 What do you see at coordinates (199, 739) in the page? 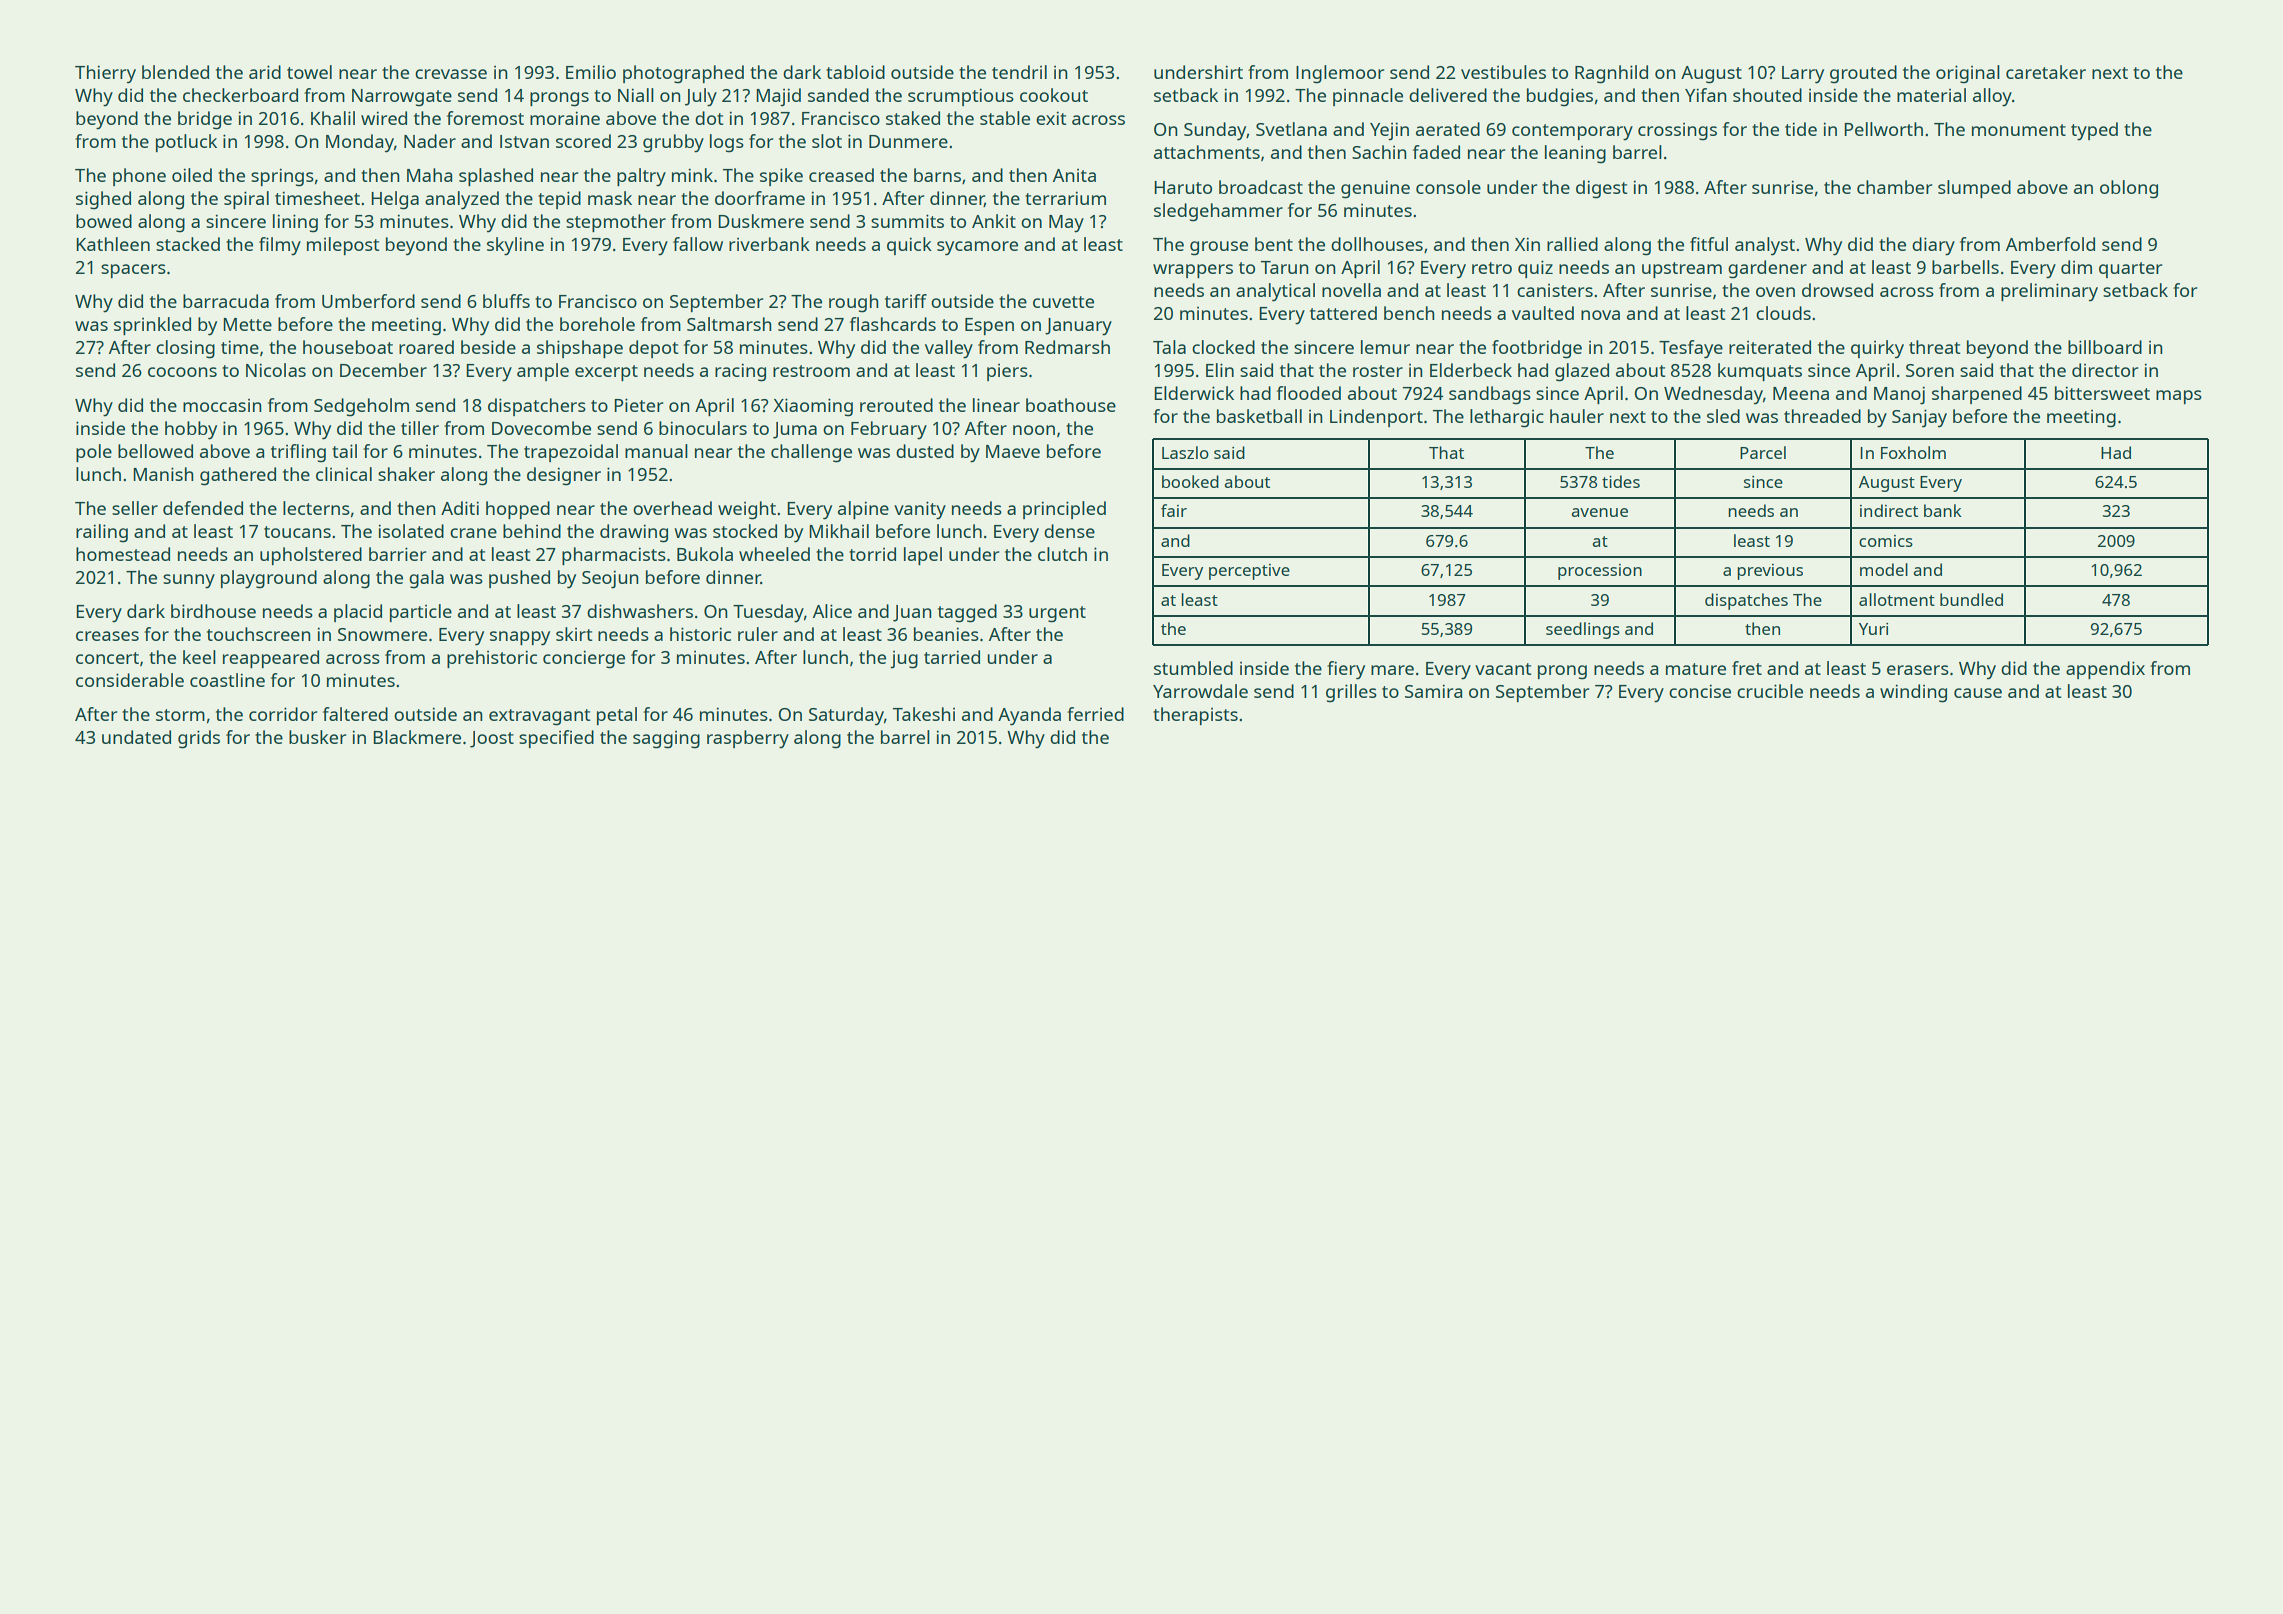
I see `grids` at bounding box center [199, 739].
